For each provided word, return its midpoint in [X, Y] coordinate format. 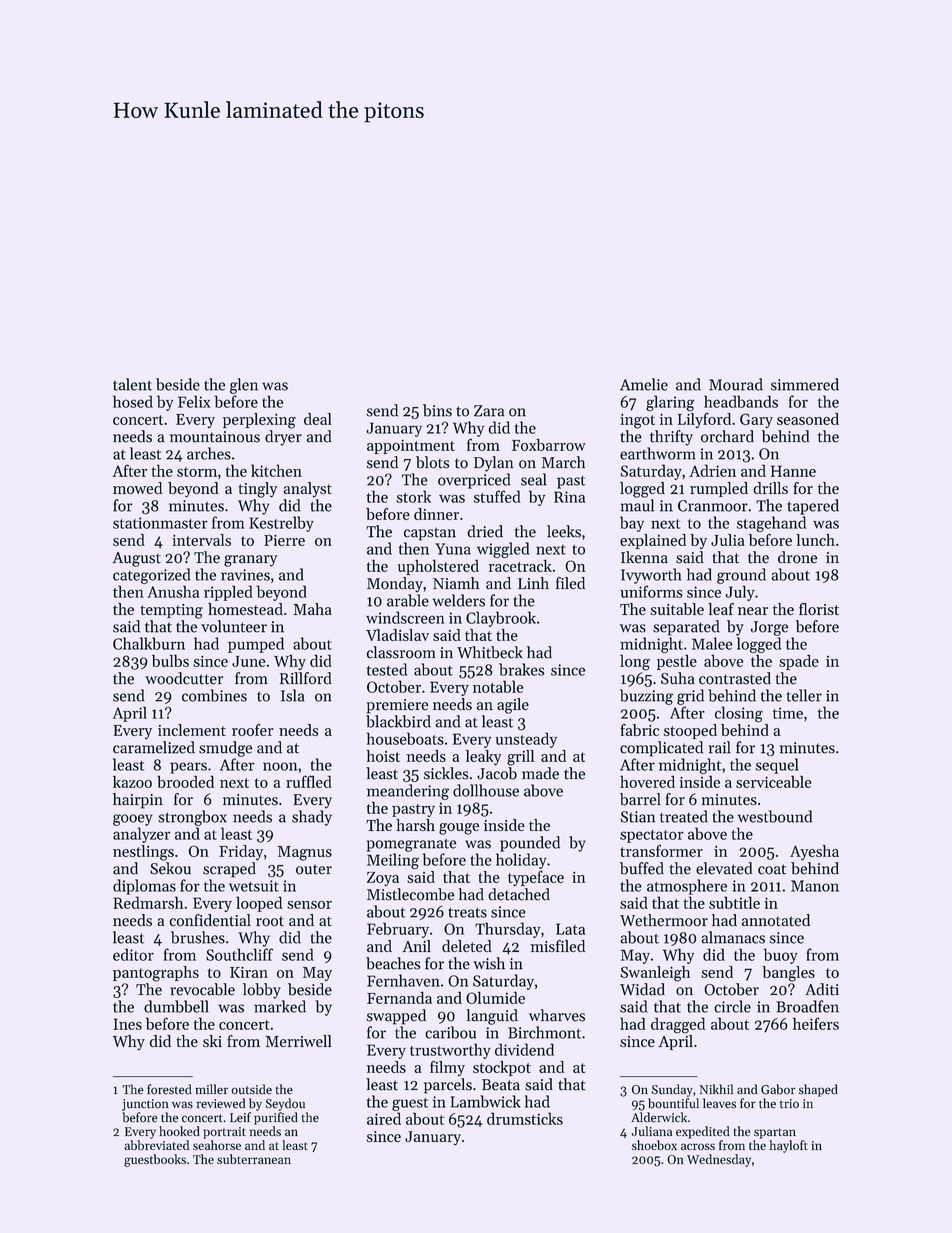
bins [437, 410]
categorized [151, 576]
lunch [815, 540]
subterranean [254, 1159]
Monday [395, 585]
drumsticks [525, 1118]
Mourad [736, 384]
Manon [815, 886]
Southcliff [239, 954]
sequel [777, 766]
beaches [393, 963]
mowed [138, 488]
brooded [185, 781]
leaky [483, 757]
